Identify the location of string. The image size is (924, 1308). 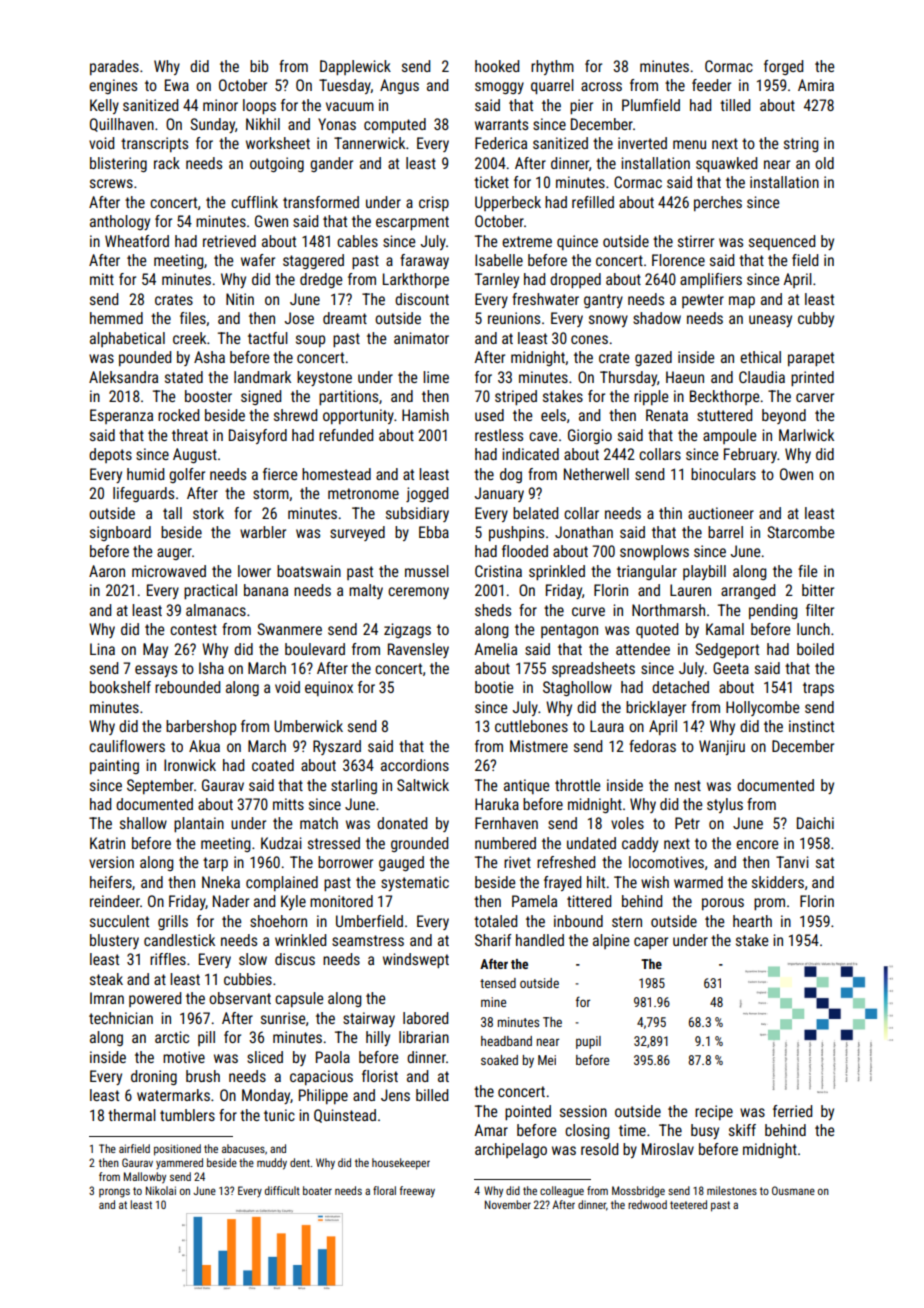
(801, 144).
